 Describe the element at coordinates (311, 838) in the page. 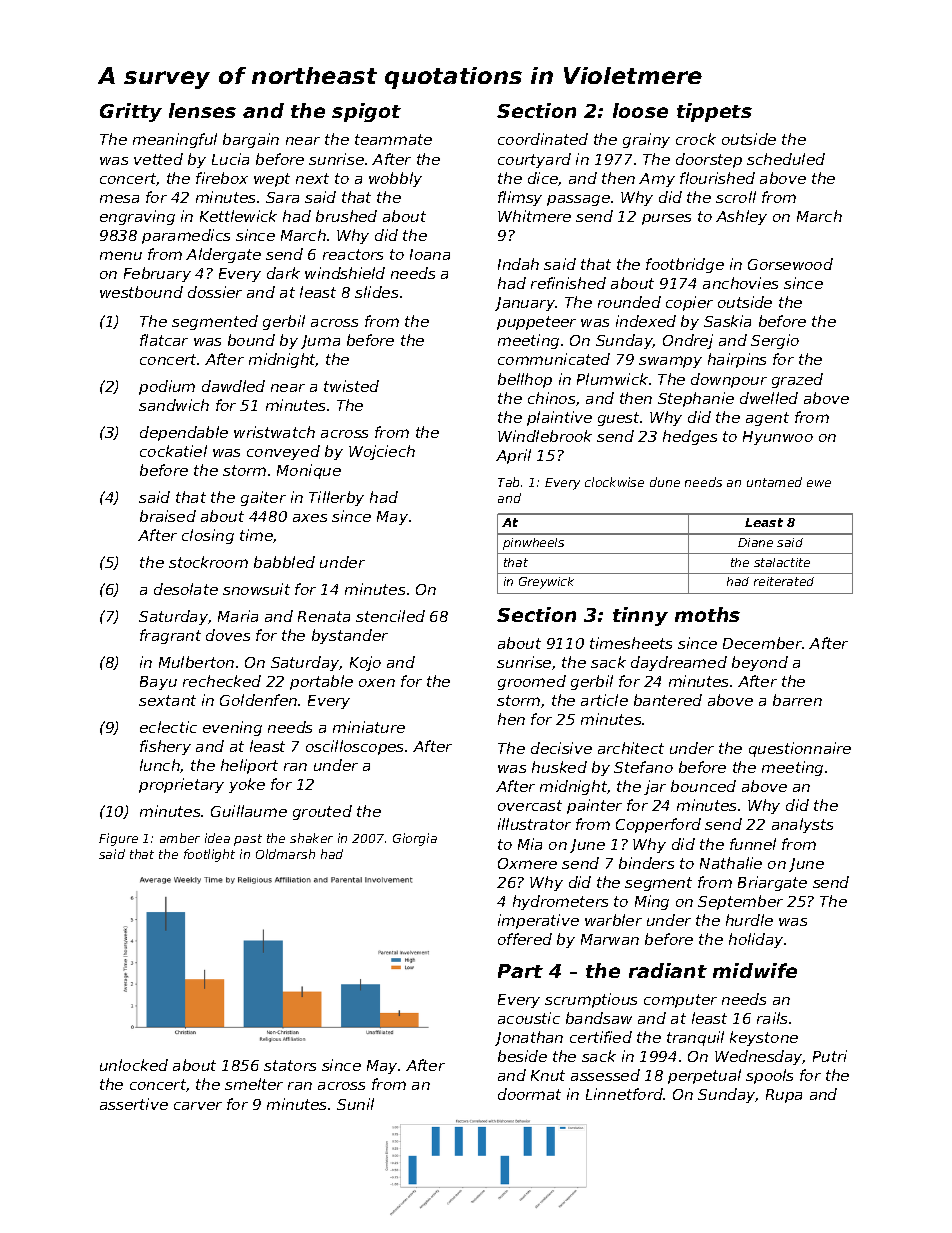

I see `shaker` at that location.
